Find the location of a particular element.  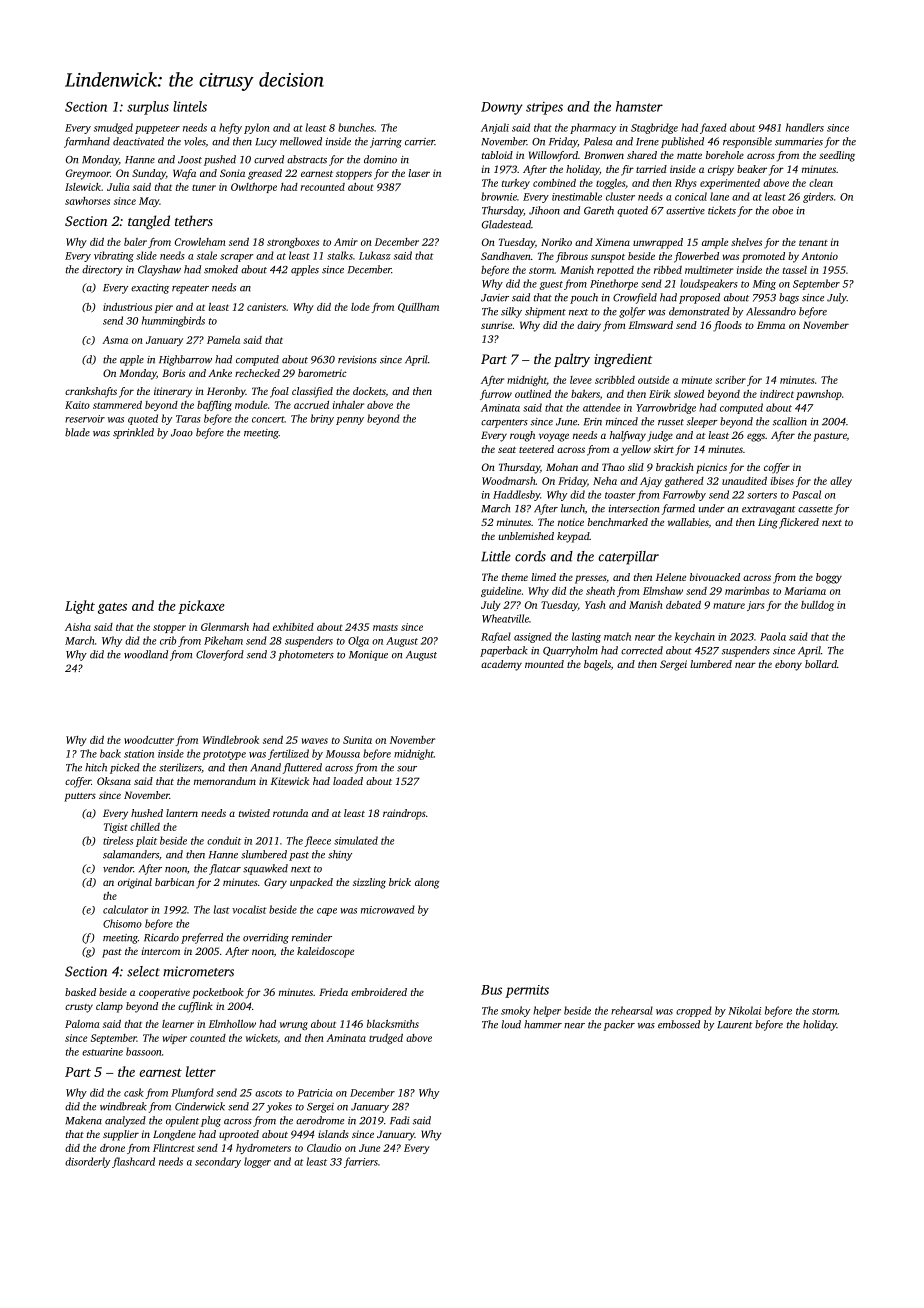

bollard is located at coordinates (821, 664).
